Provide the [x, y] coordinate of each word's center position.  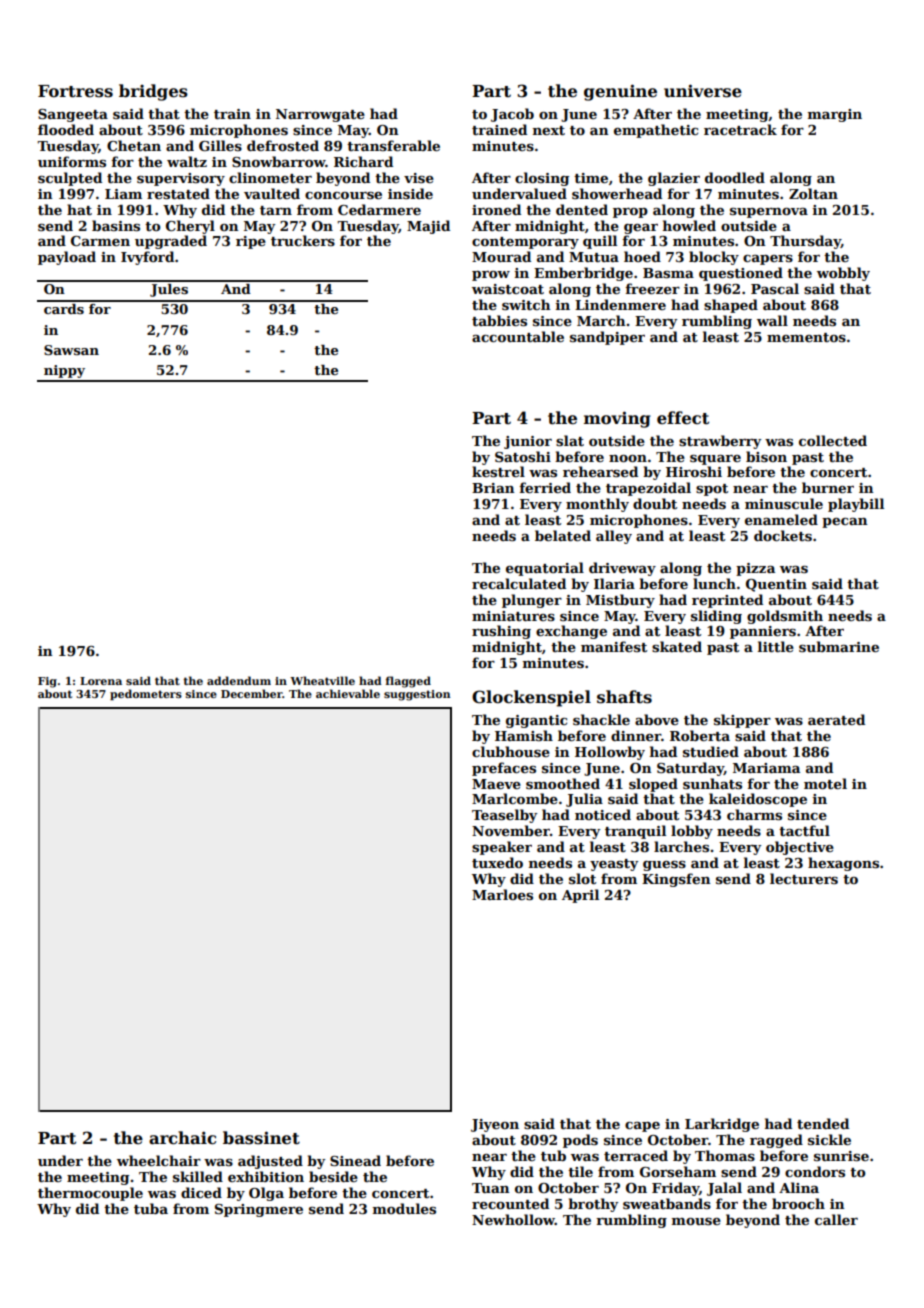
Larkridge [722, 1125]
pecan [845, 523]
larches [681, 846]
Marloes [502, 894]
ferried [545, 487]
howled [689, 225]
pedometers [146, 694]
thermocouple [90, 1194]
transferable [393, 145]
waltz [187, 161]
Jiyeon [495, 1125]
